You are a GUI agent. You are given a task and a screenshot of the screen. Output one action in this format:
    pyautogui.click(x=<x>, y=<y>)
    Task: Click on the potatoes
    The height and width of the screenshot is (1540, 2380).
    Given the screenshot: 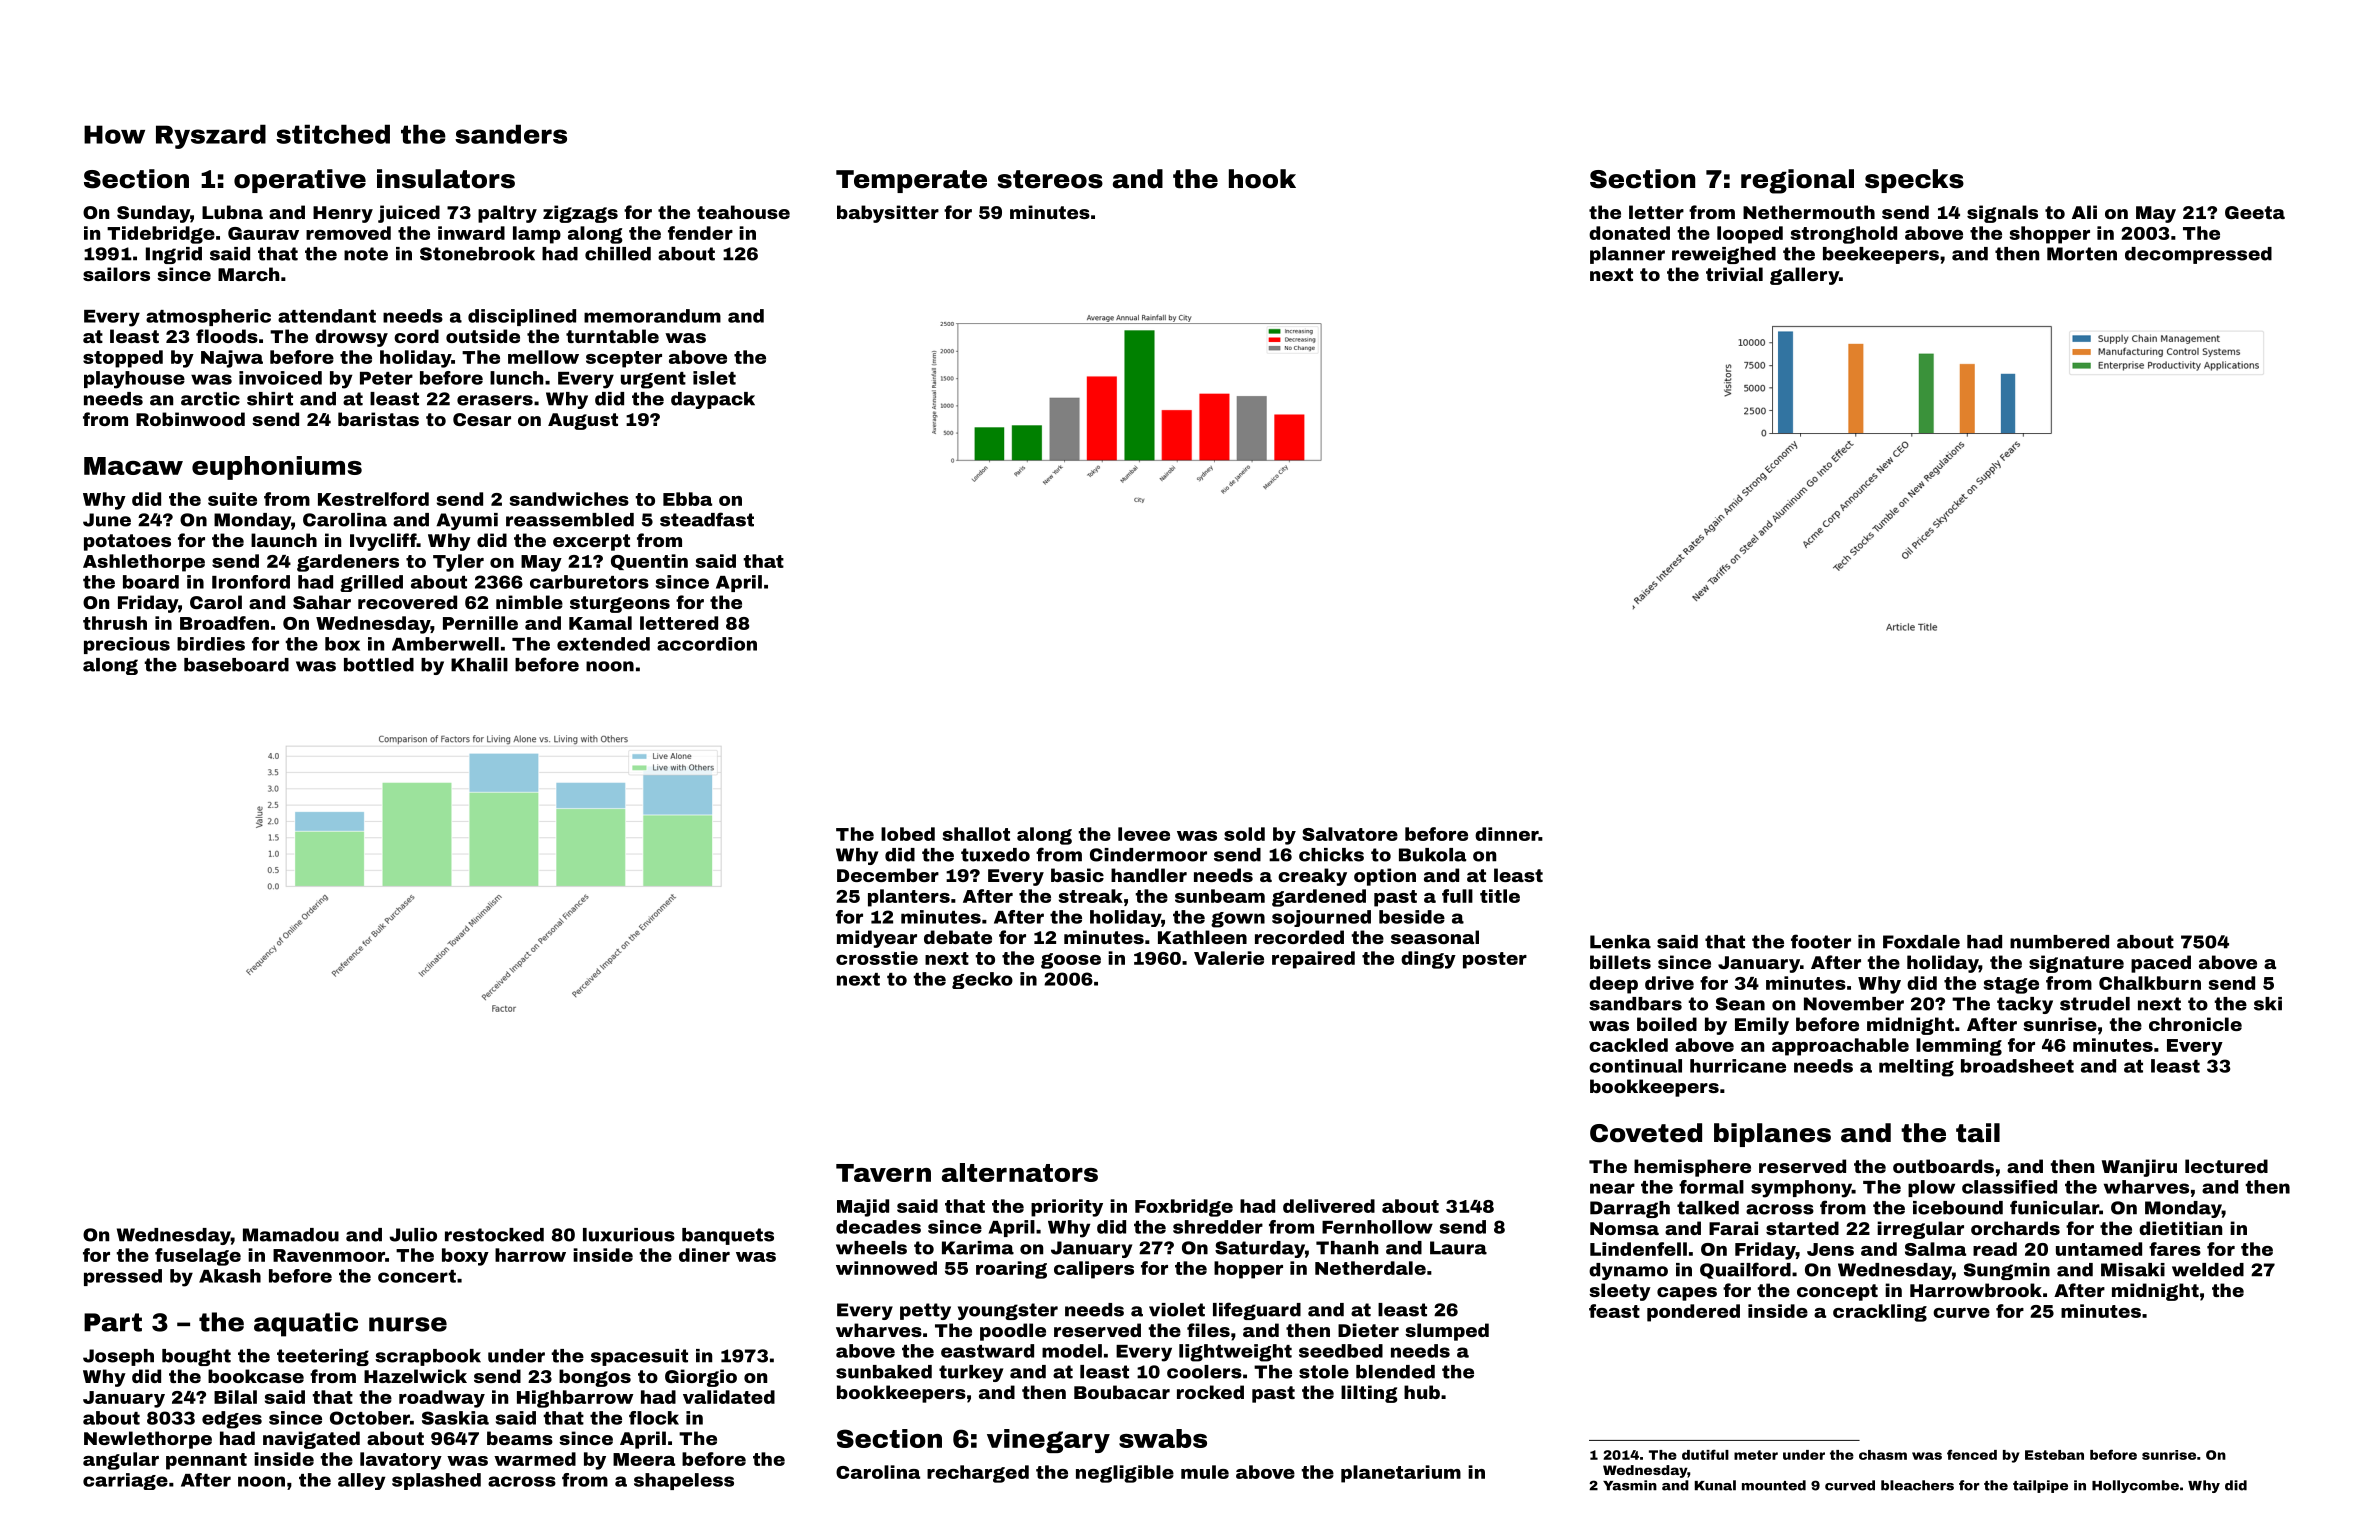 What is the action you would take?
    pyautogui.click(x=127, y=542)
